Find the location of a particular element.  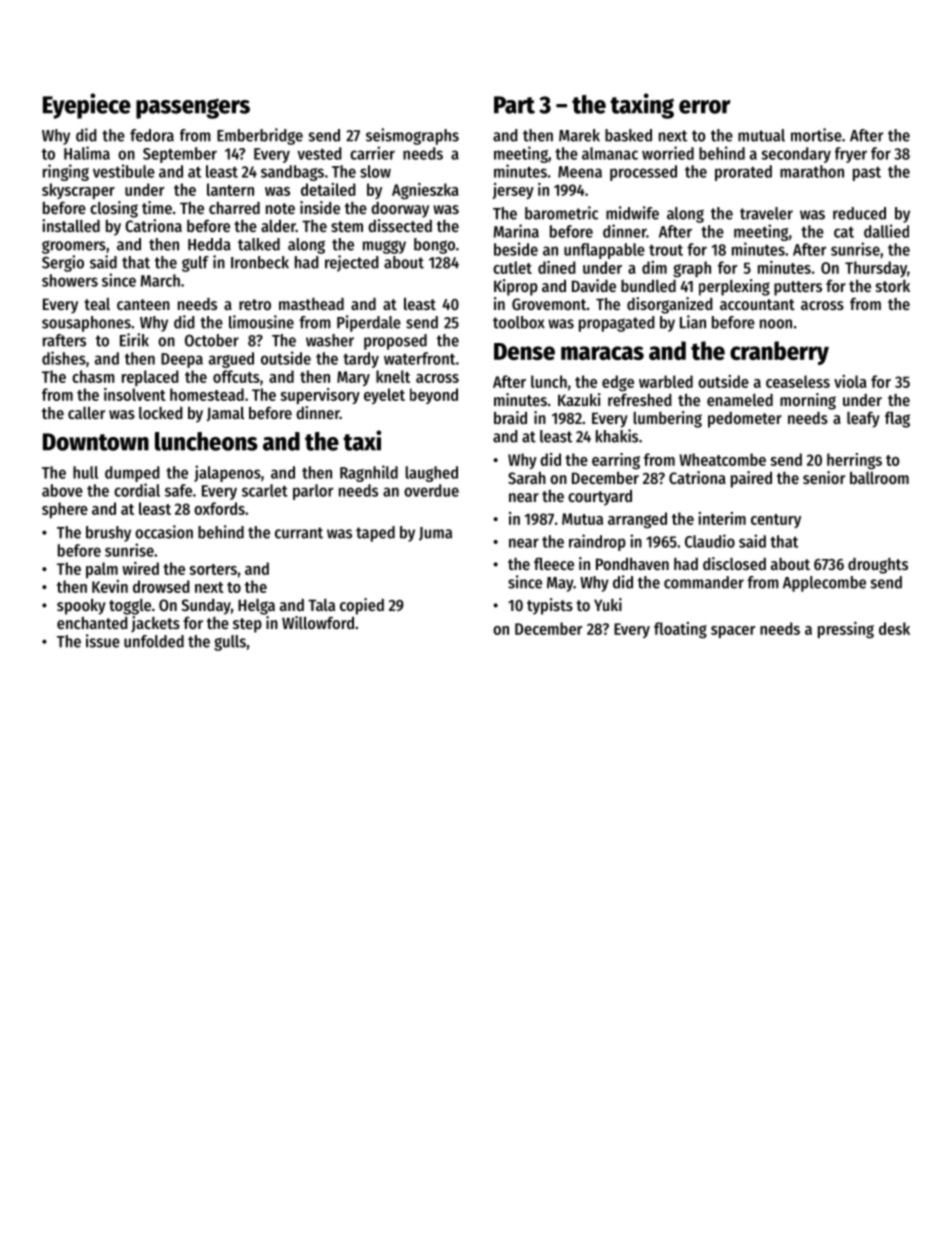

pedometer is located at coordinates (745, 420).
